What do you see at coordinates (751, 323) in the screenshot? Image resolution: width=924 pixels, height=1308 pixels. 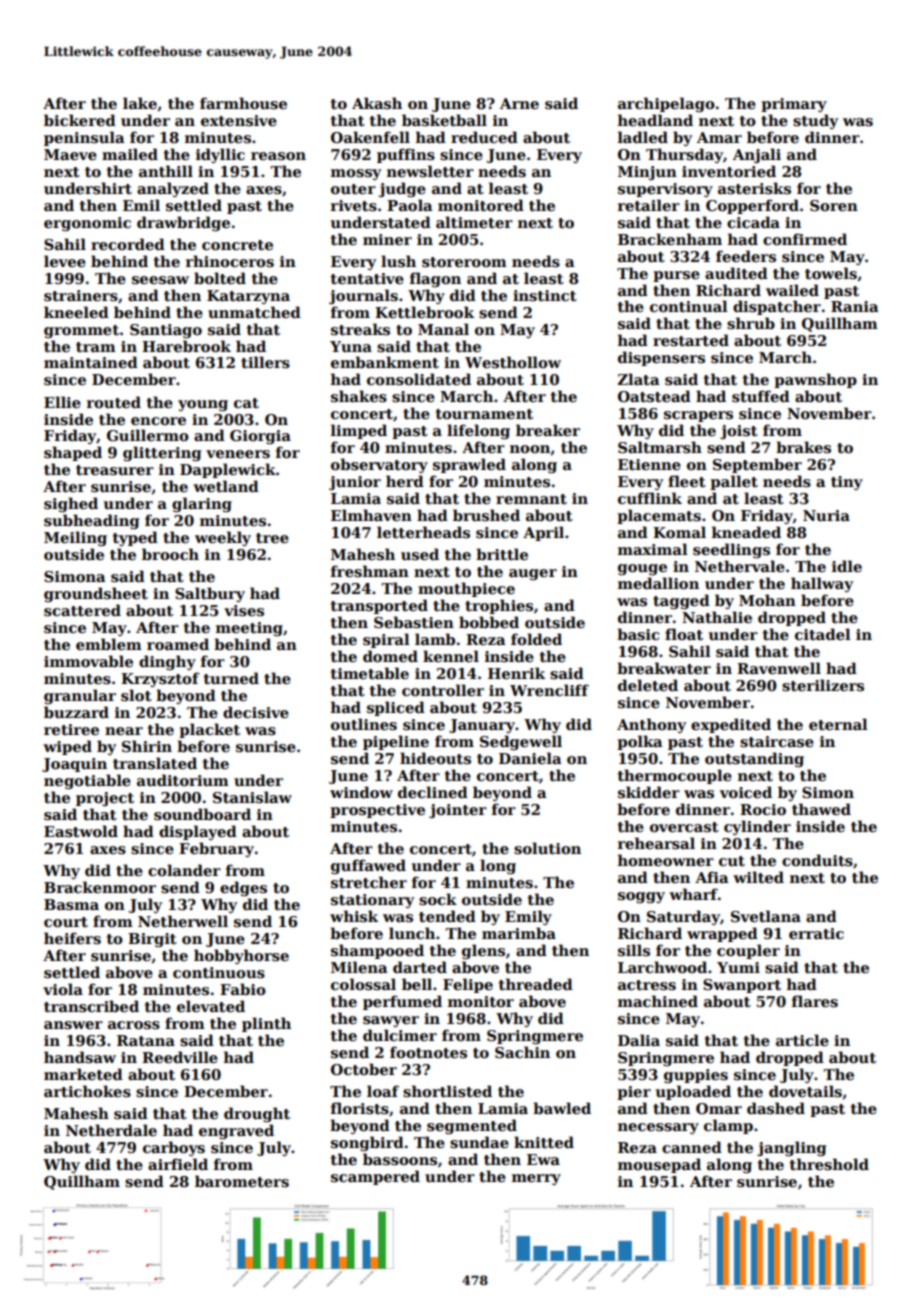 I see `shrub` at bounding box center [751, 323].
